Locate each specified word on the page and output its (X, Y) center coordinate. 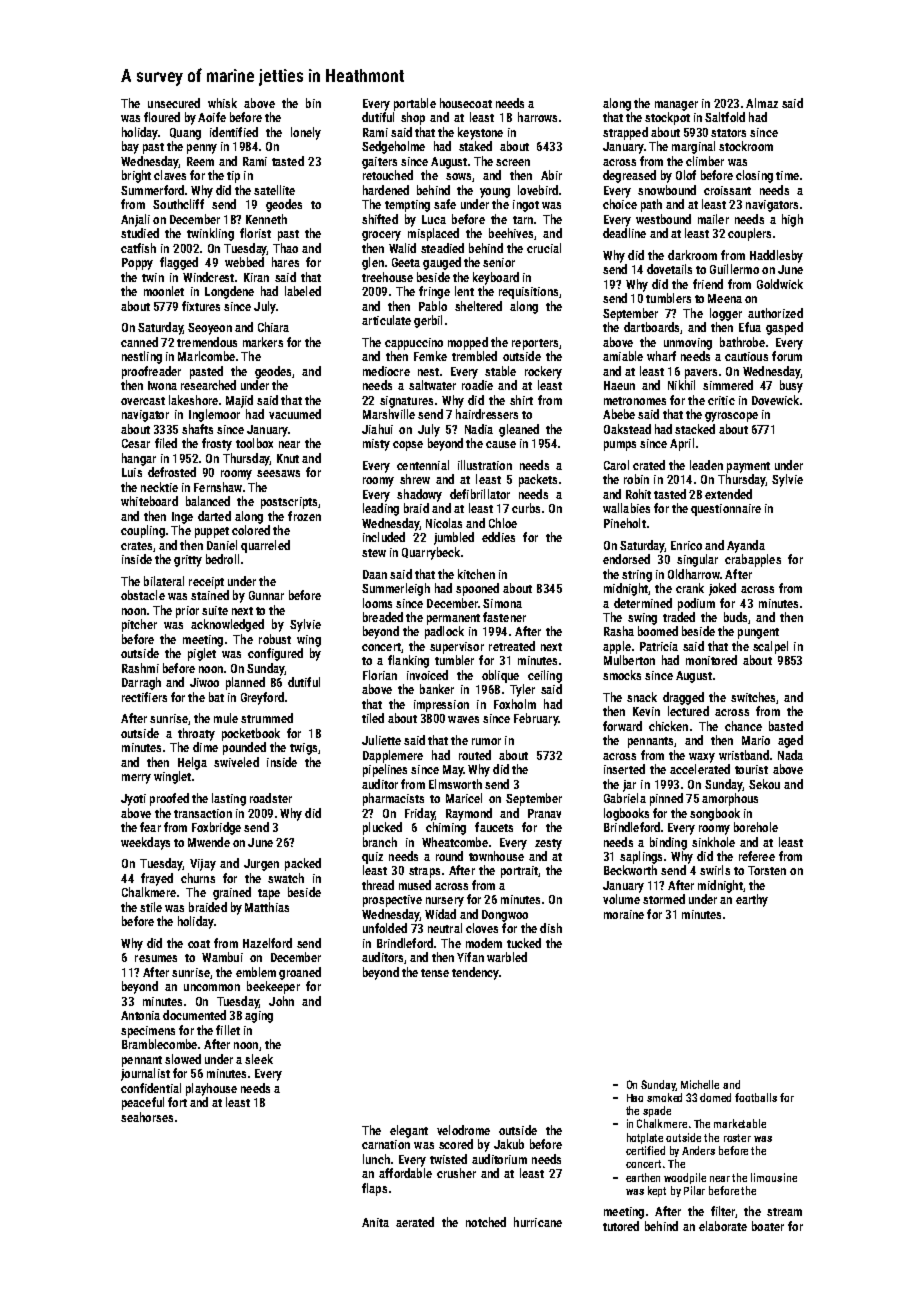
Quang (185, 134)
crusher (456, 1173)
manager (676, 106)
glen (373, 263)
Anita (375, 1222)
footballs (756, 1097)
